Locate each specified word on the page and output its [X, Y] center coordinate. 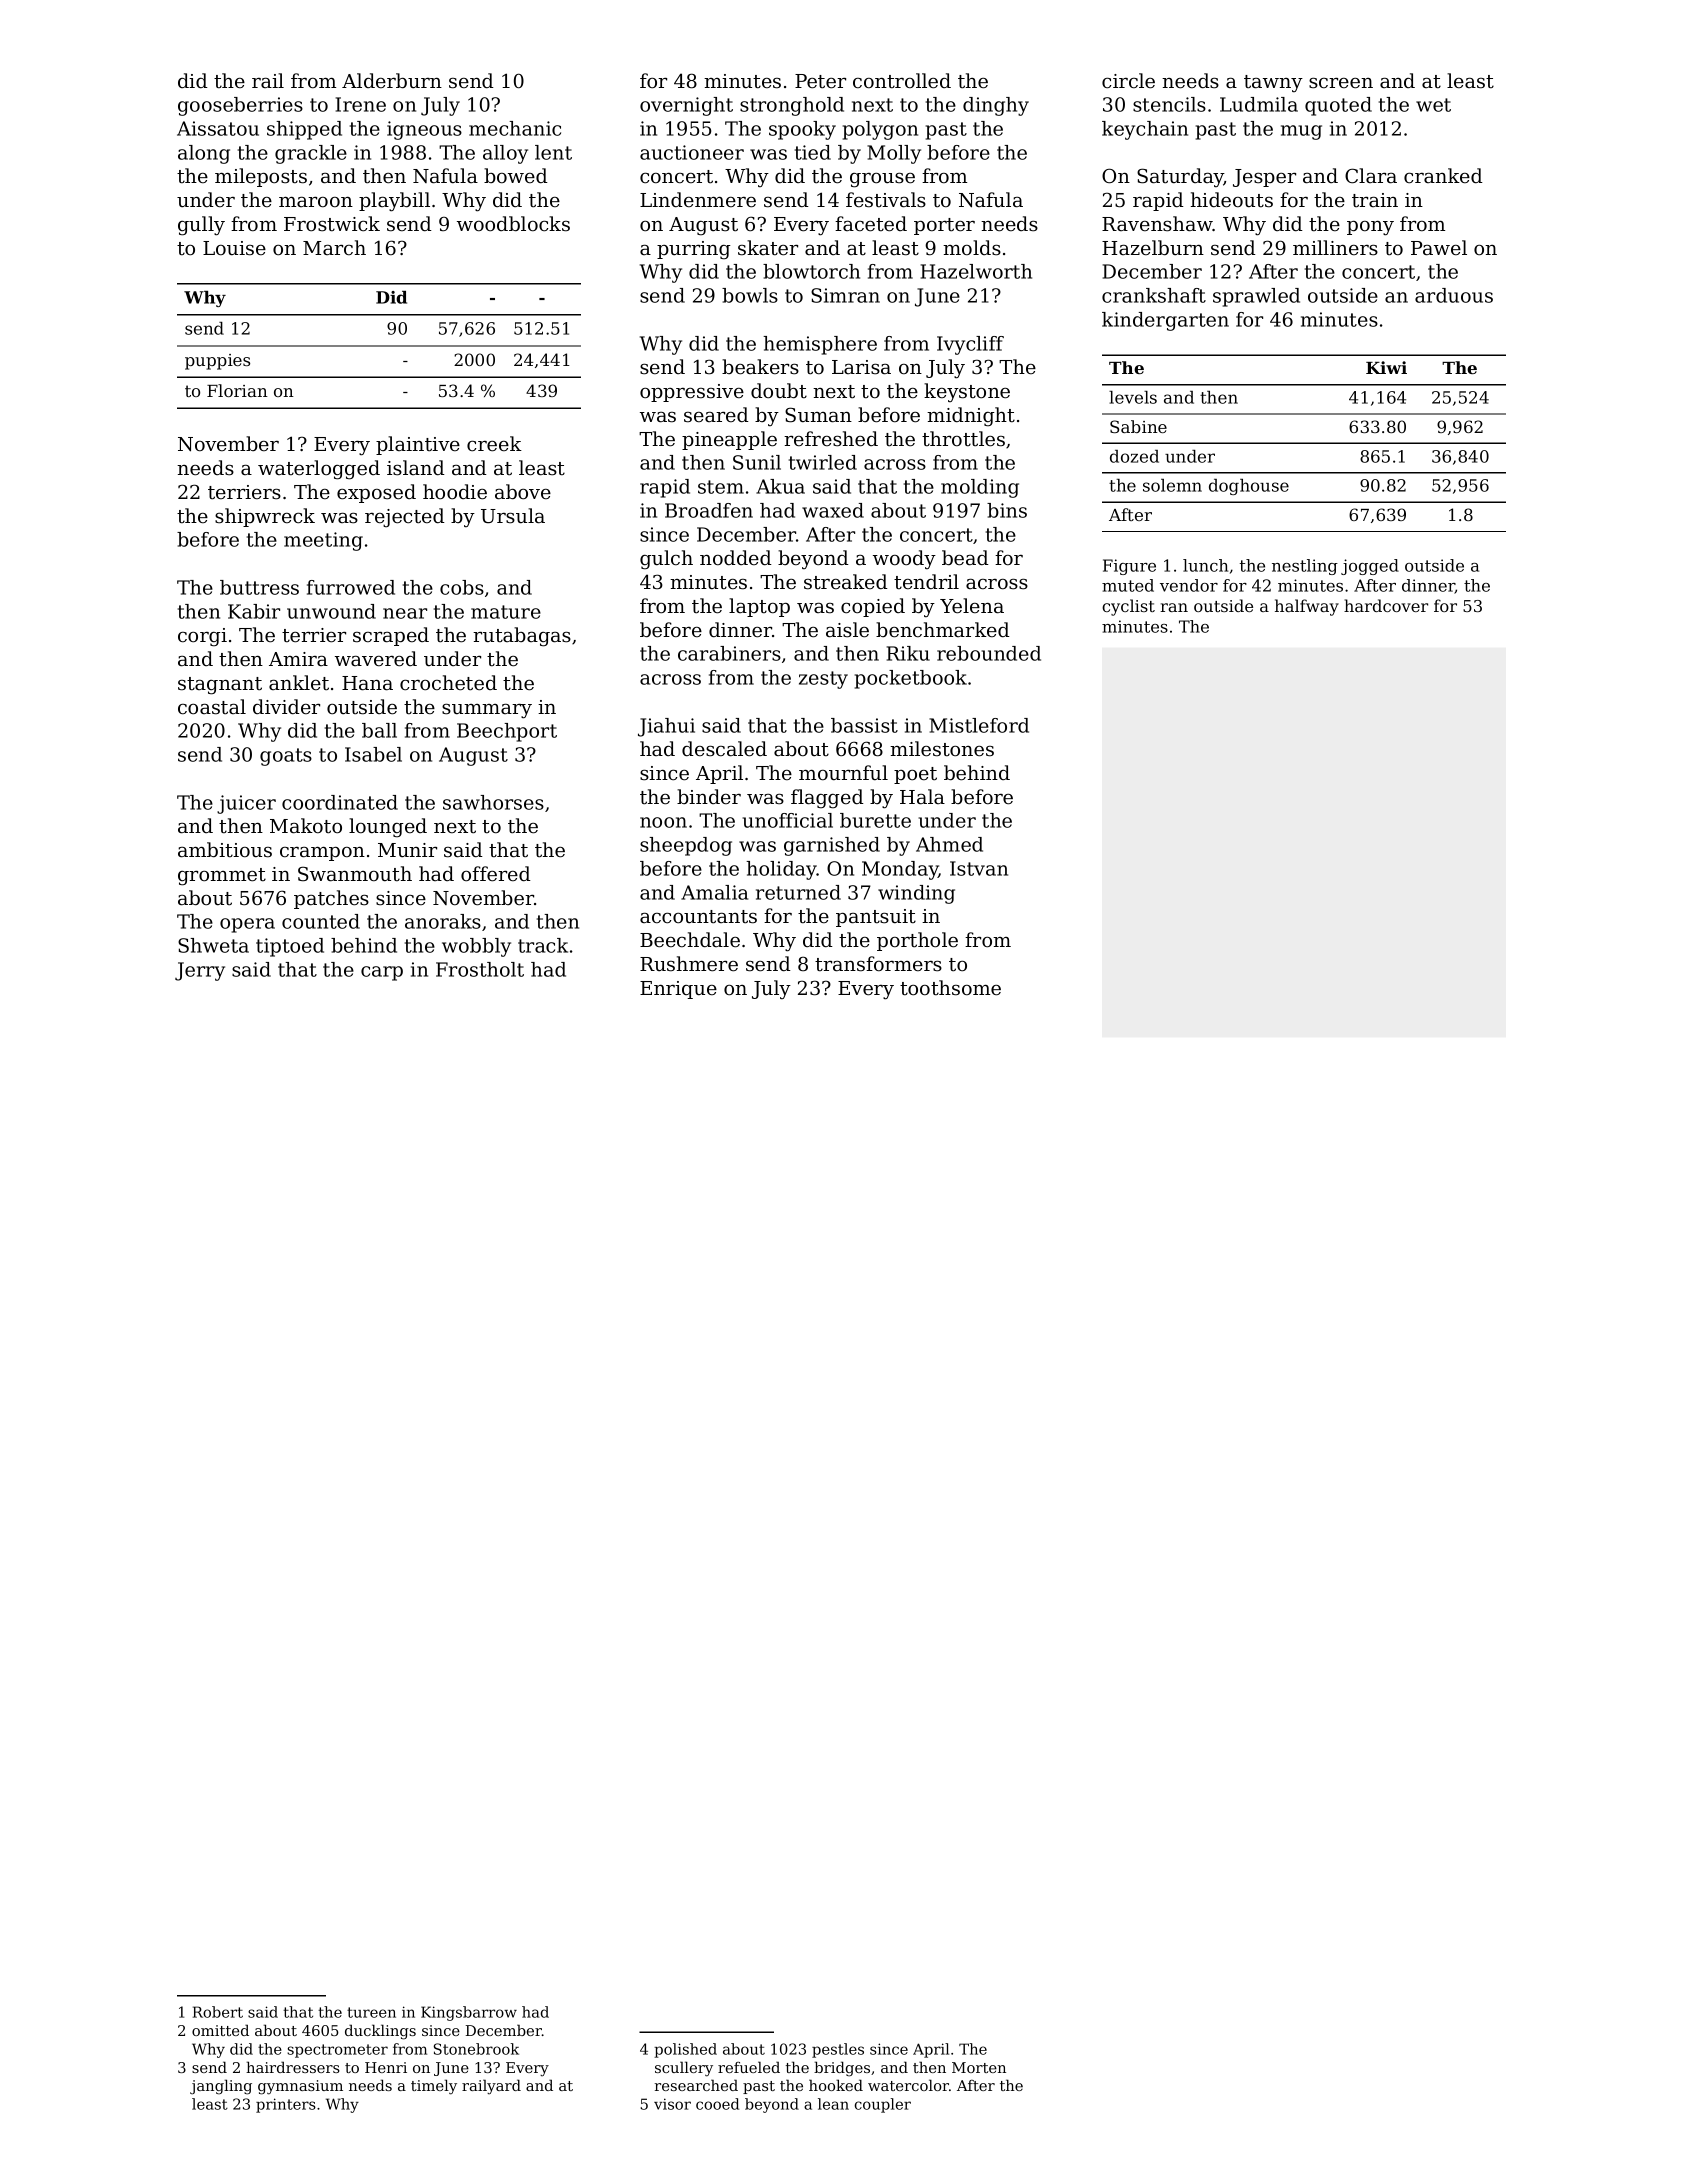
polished [685, 2050]
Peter [820, 81]
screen [1341, 83]
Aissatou [218, 128]
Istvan [979, 868]
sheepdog [686, 846]
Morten [979, 2067]
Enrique [678, 990]
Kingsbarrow [469, 2013]
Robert [218, 2012]
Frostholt [480, 969]
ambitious [225, 850]
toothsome [950, 988]
